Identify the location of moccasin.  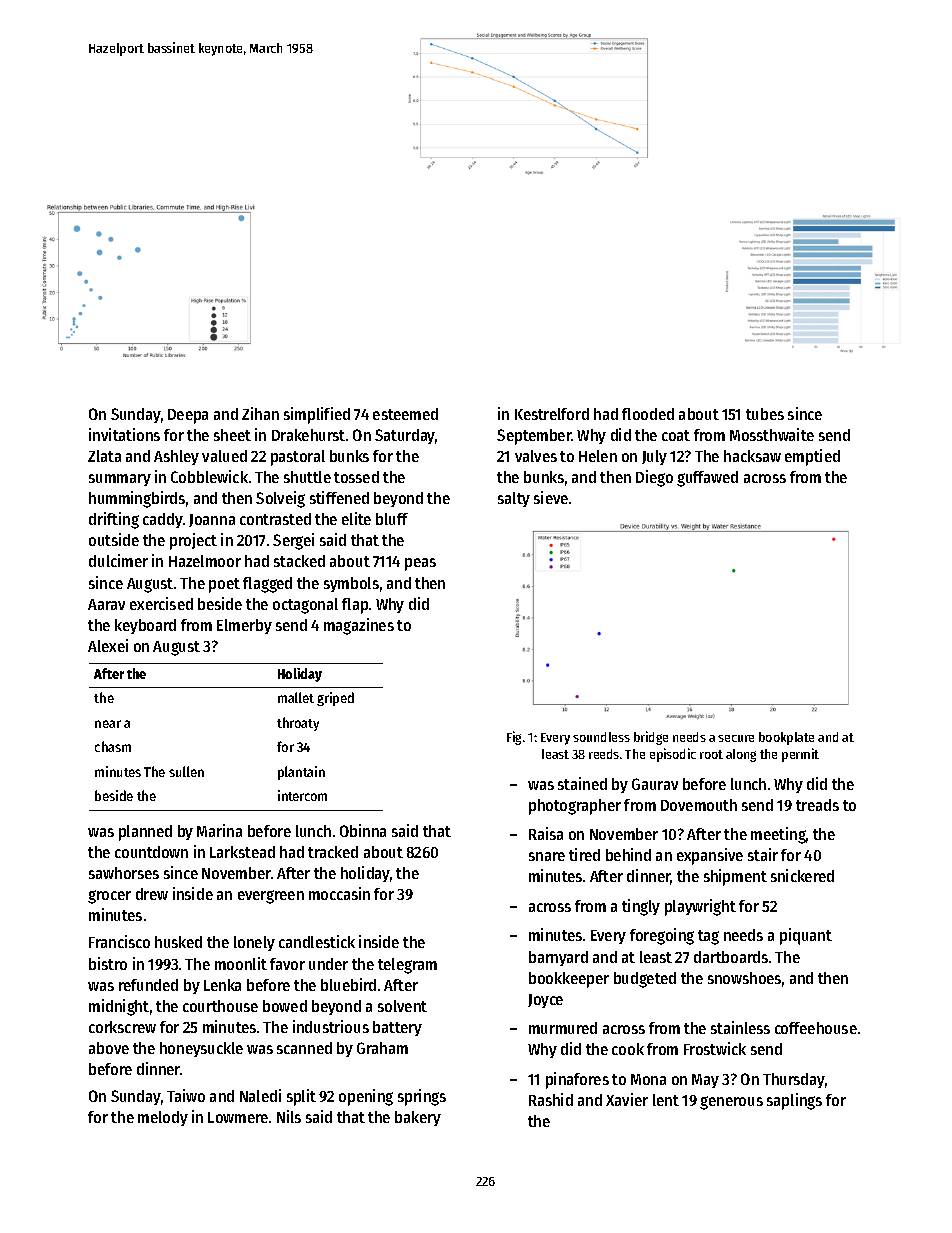
(339, 893).
